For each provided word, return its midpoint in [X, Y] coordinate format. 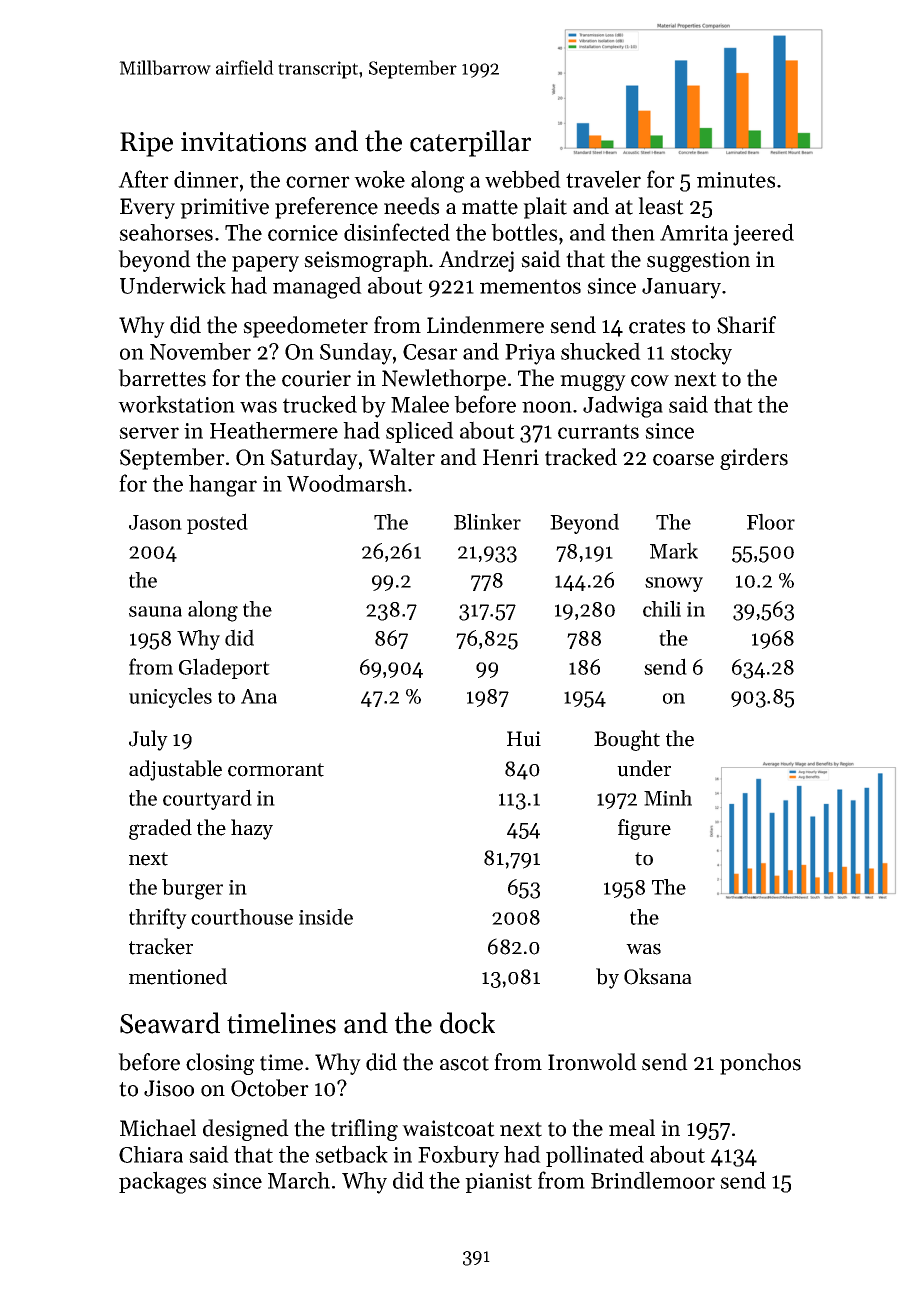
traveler [603, 179]
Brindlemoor [653, 1180]
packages [162, 1182]
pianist [498, 1183]
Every [147, 208]
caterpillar [470, 143]
